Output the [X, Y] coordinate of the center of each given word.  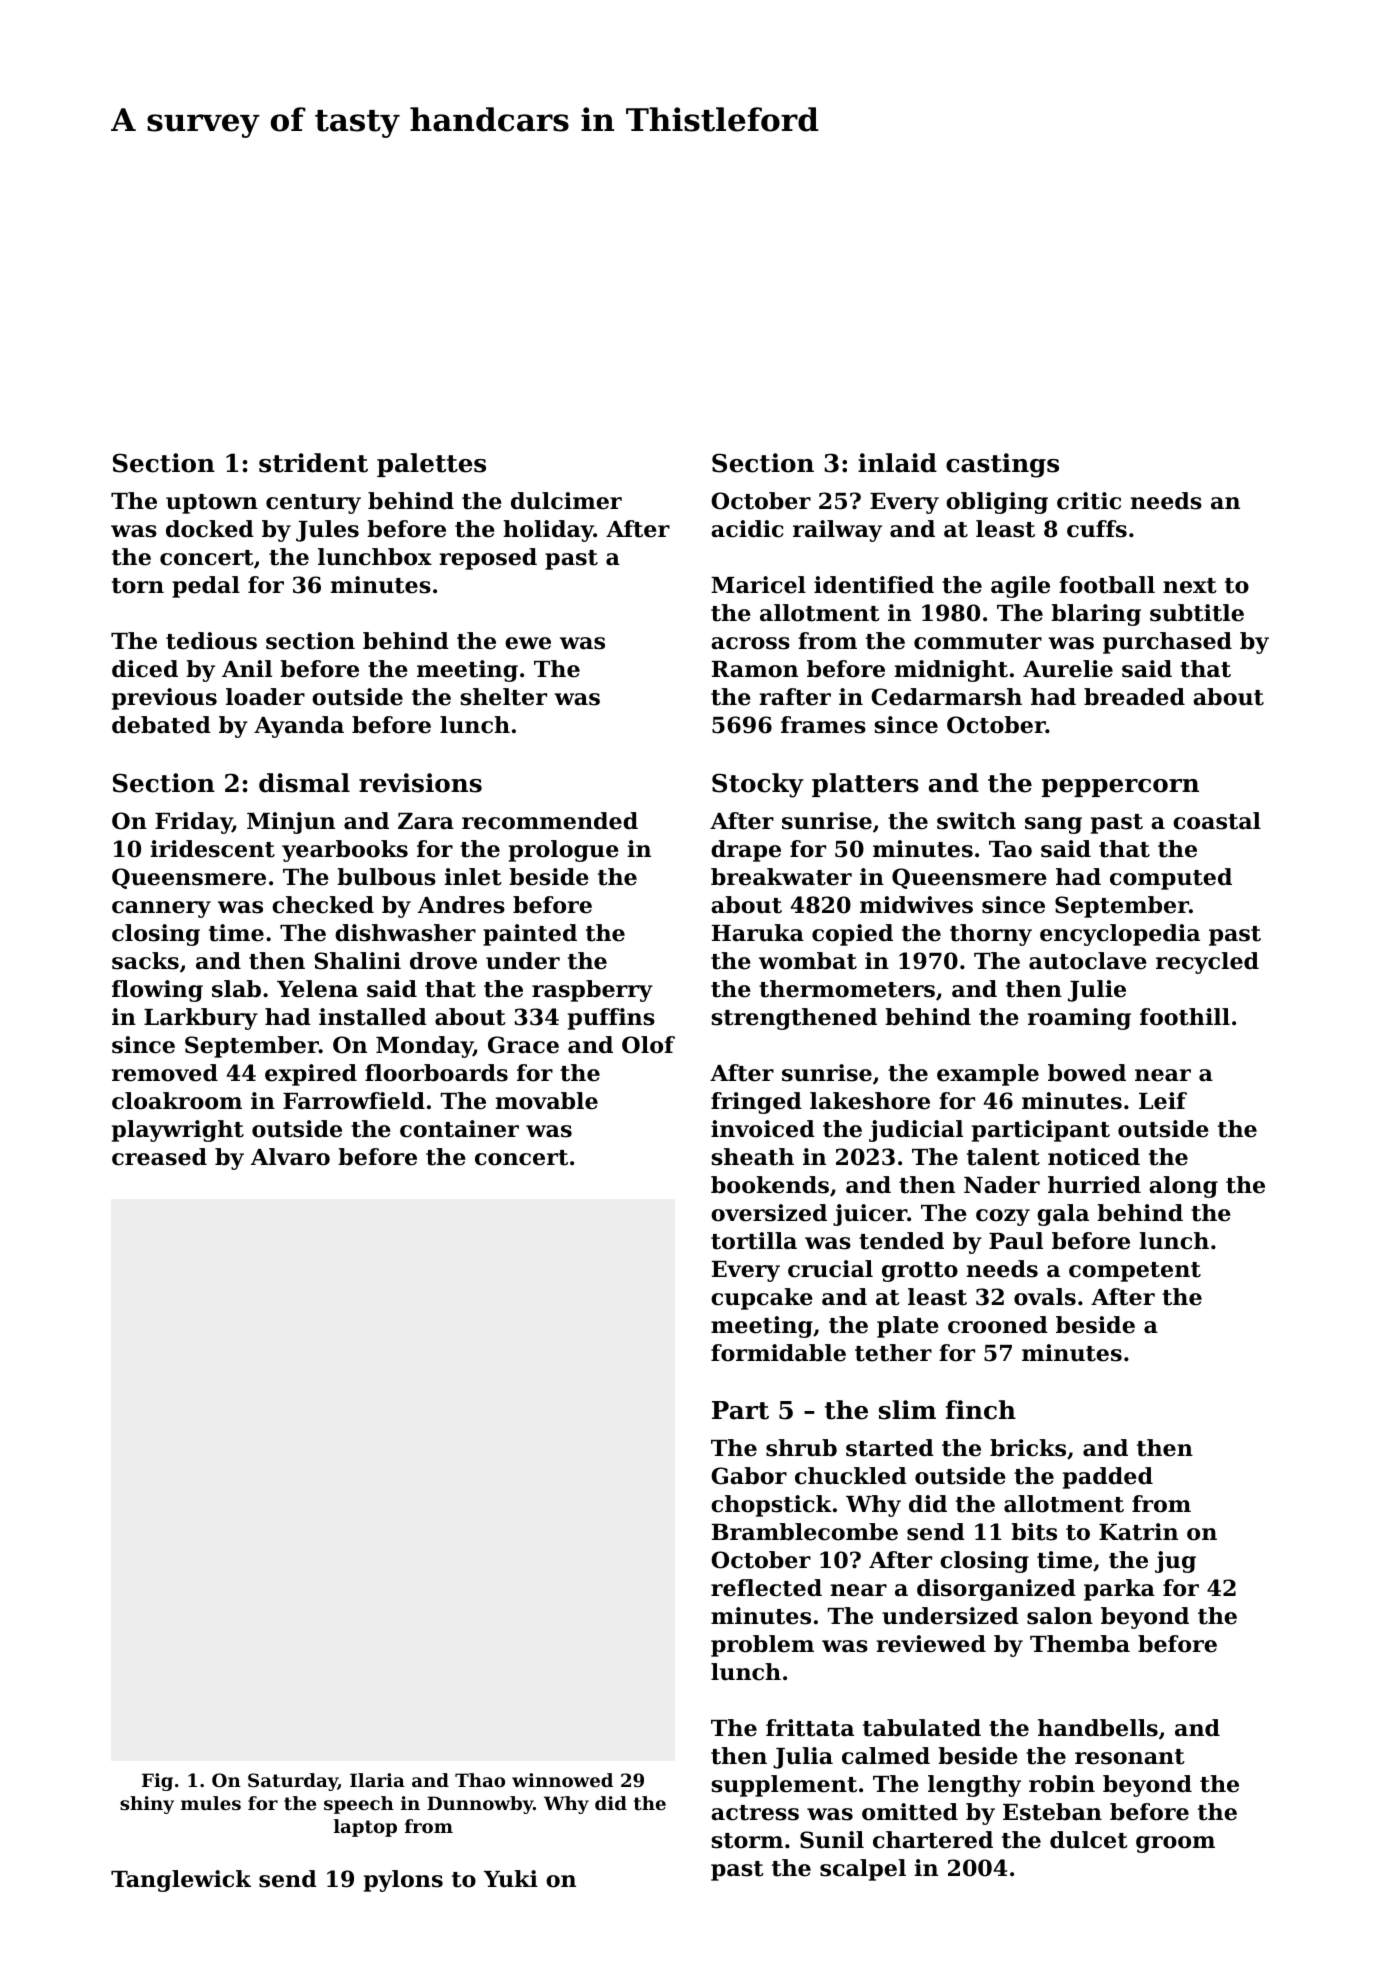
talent [1003, 1157]
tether [893, 1353]
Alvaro [290, 1157]
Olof [648, 1045]
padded [1108, 1478]
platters [865, 785]
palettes [431, 465]
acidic [747, 529]
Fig [157, 1782]
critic [1089, 501]
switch [976, 821]
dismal [304, 783]
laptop [365, 1828]
